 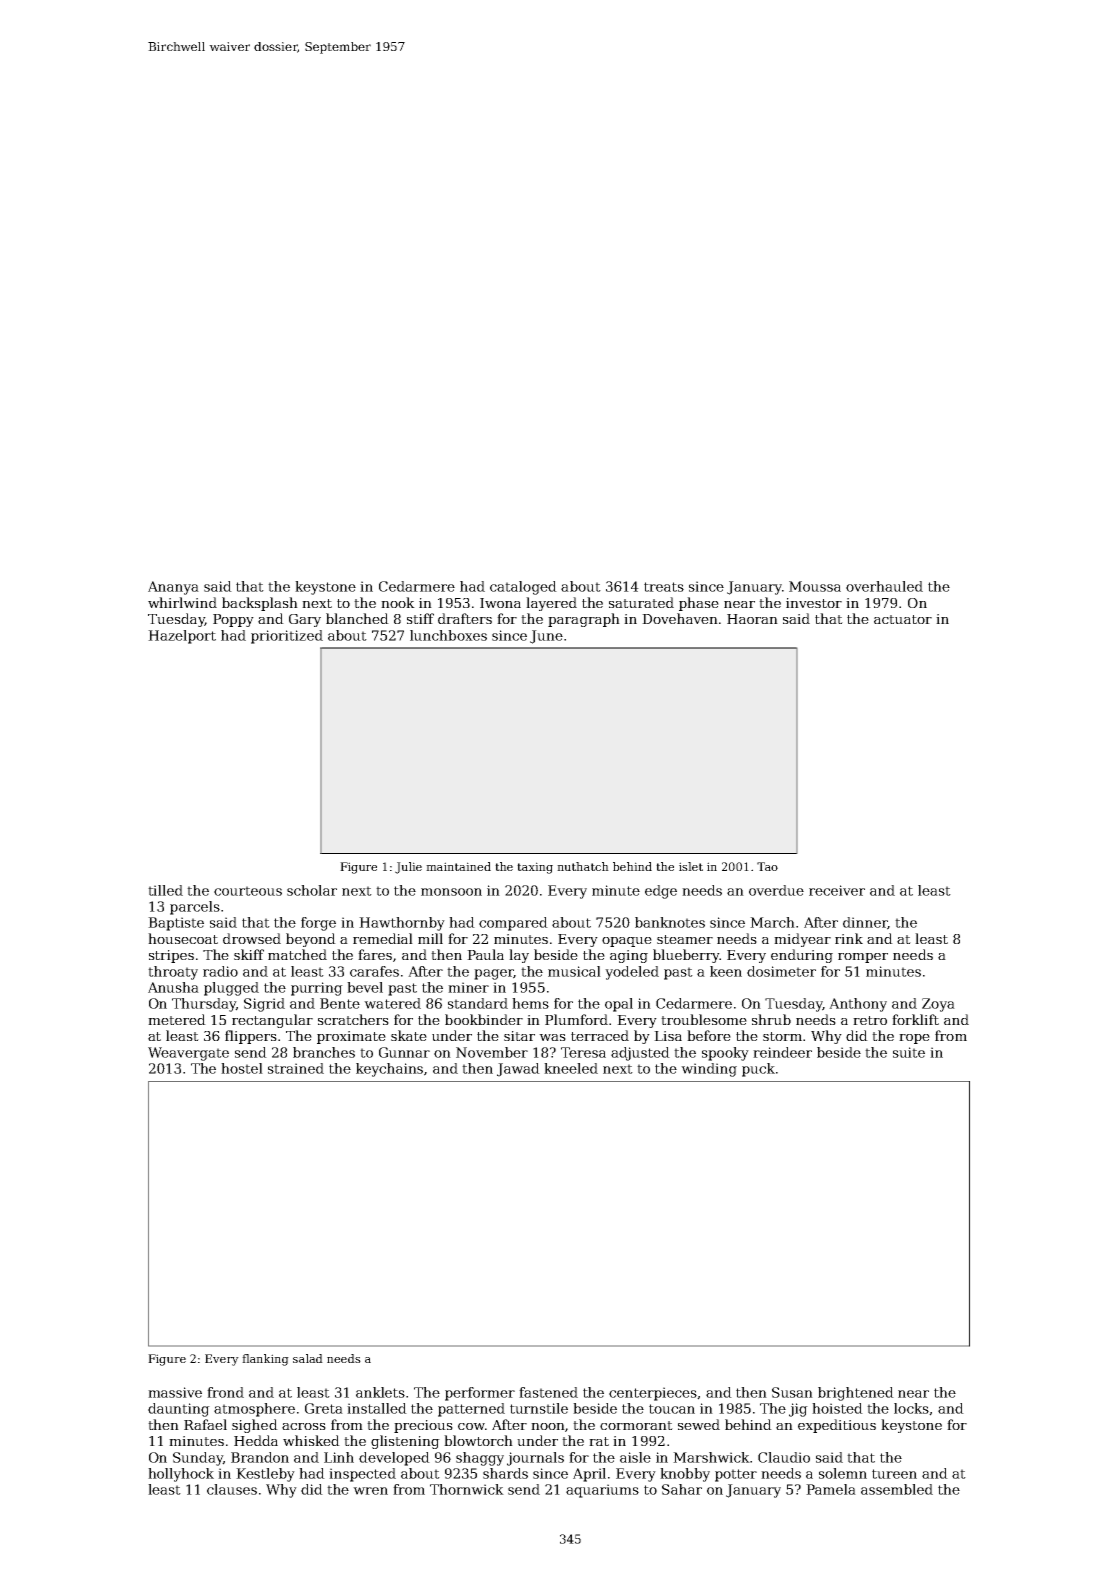 I want to click on locks, so click(x=911, y=1408).
